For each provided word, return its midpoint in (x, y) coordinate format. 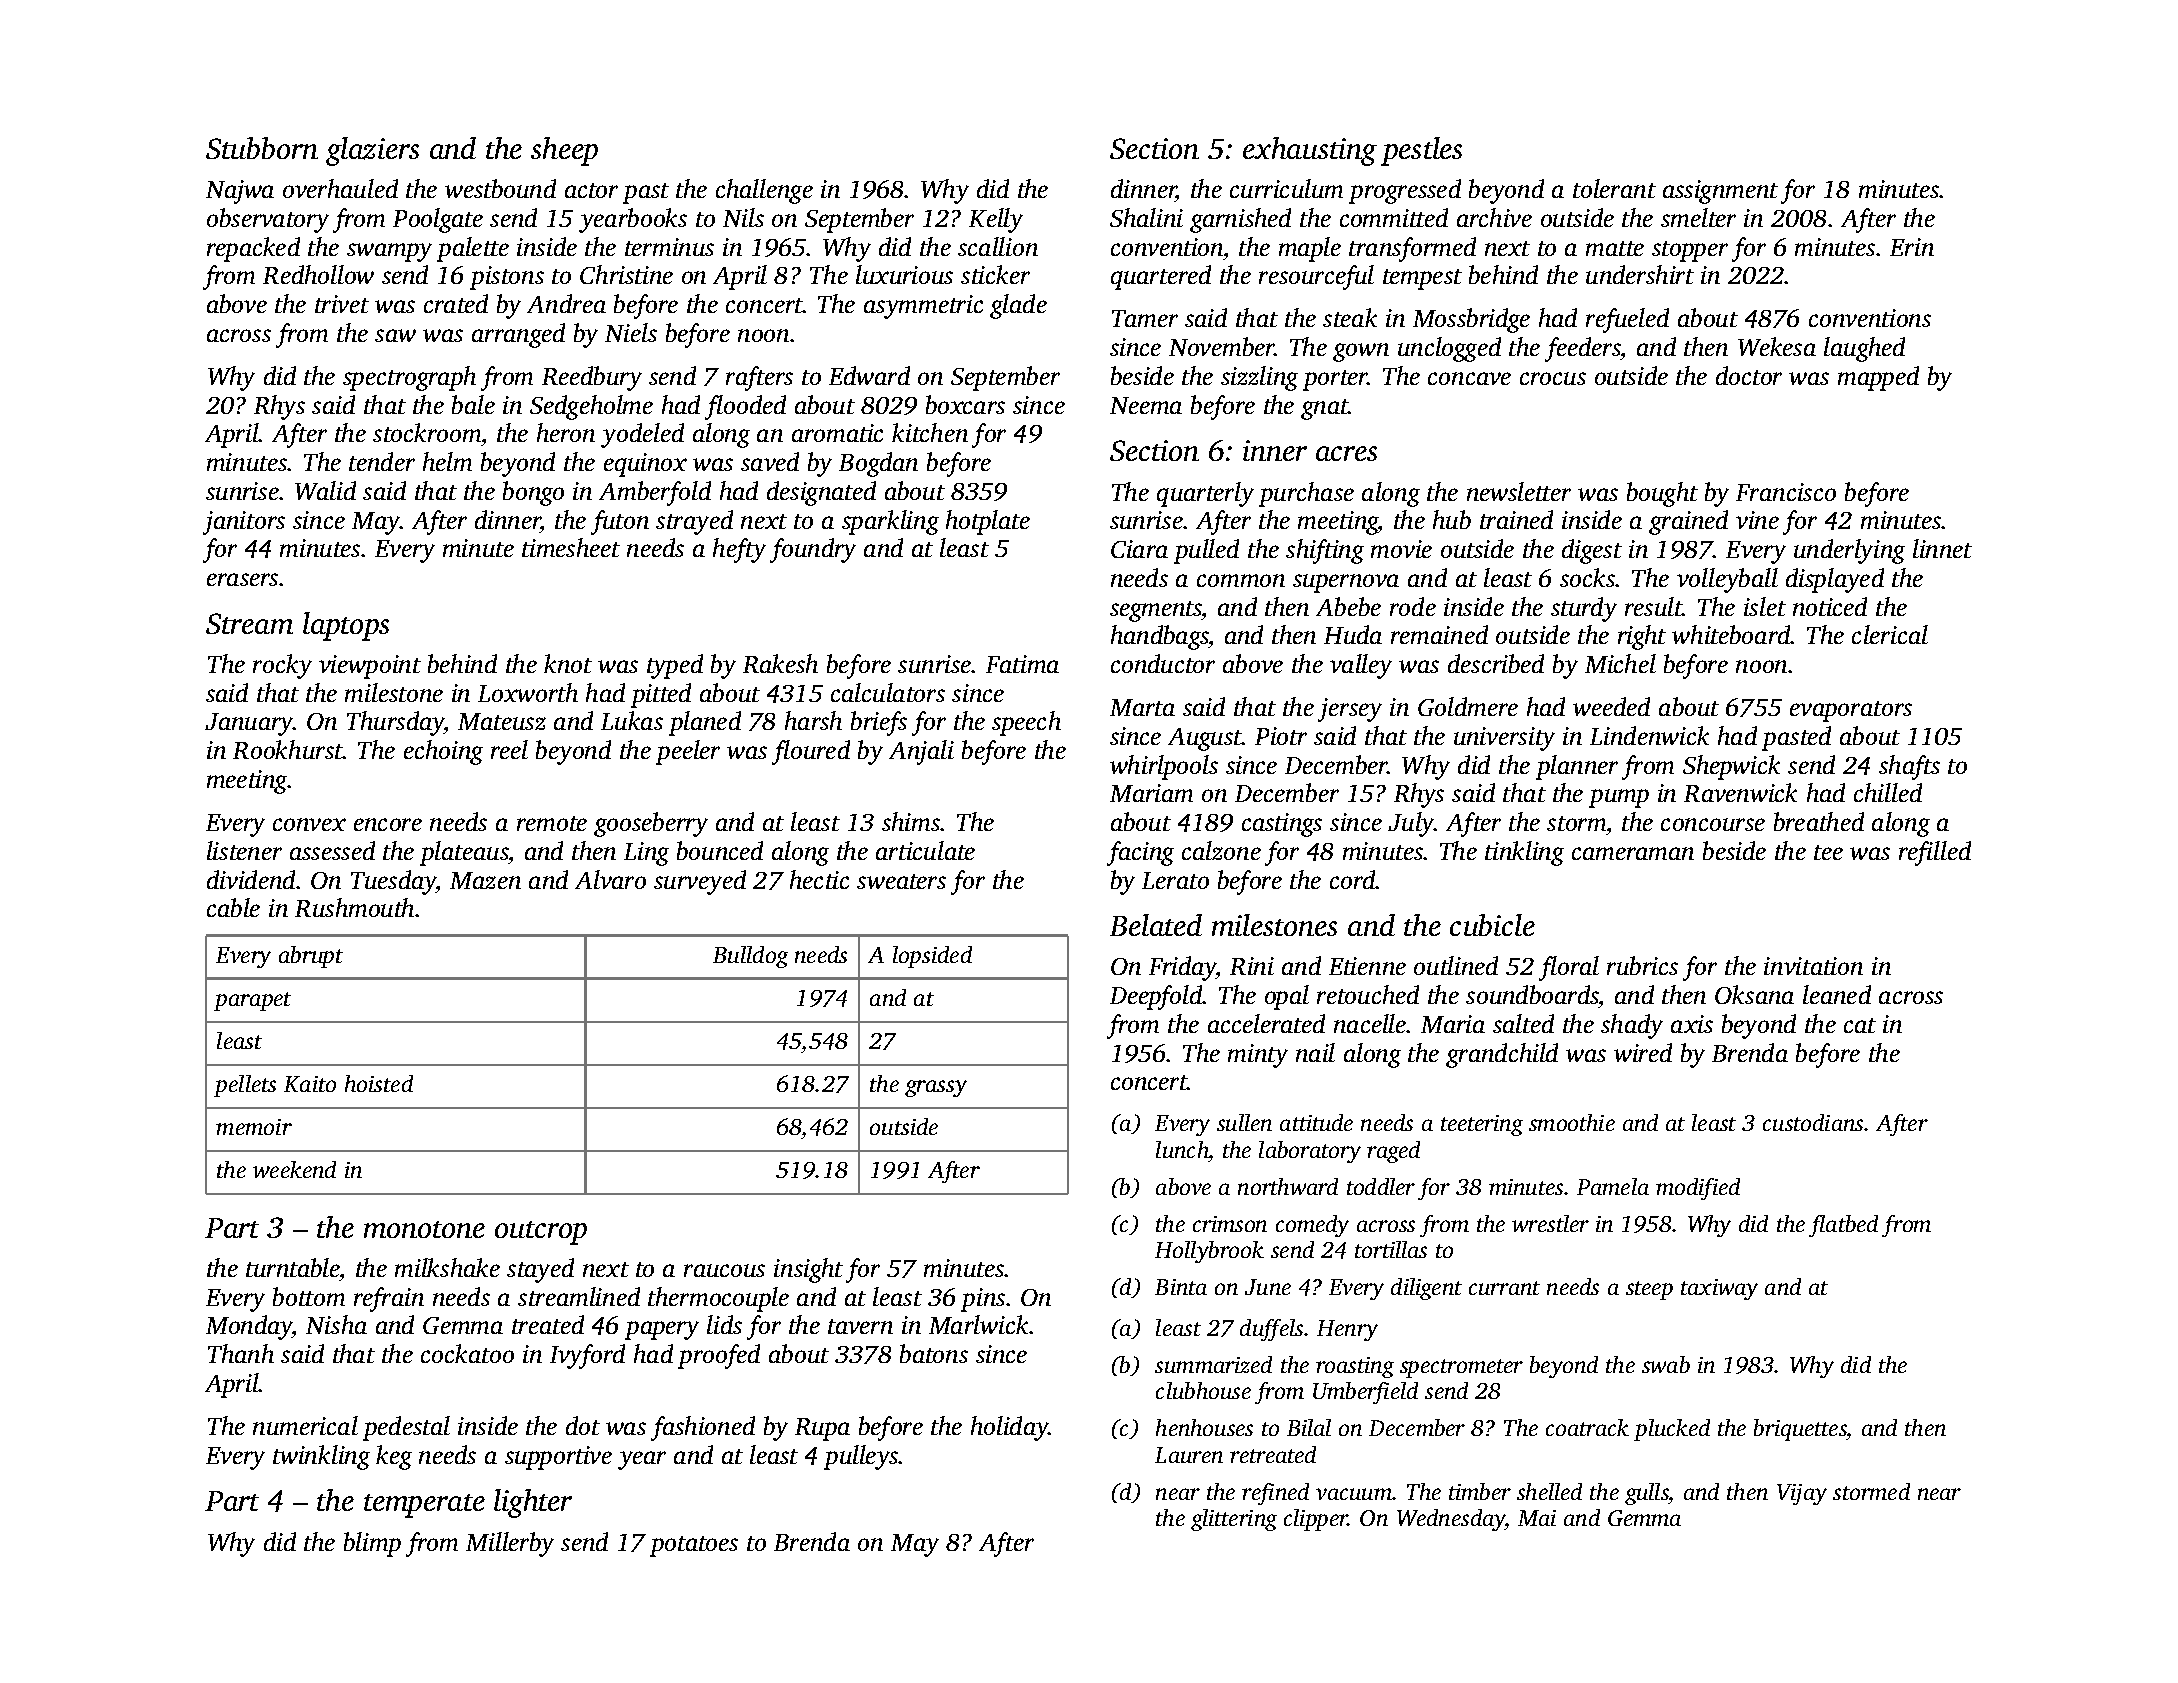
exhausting (1310, 151)
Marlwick (978, 1324)
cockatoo (467, 1353)
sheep (564, 151)
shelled (1549, 1491)
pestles (1421, 151)
